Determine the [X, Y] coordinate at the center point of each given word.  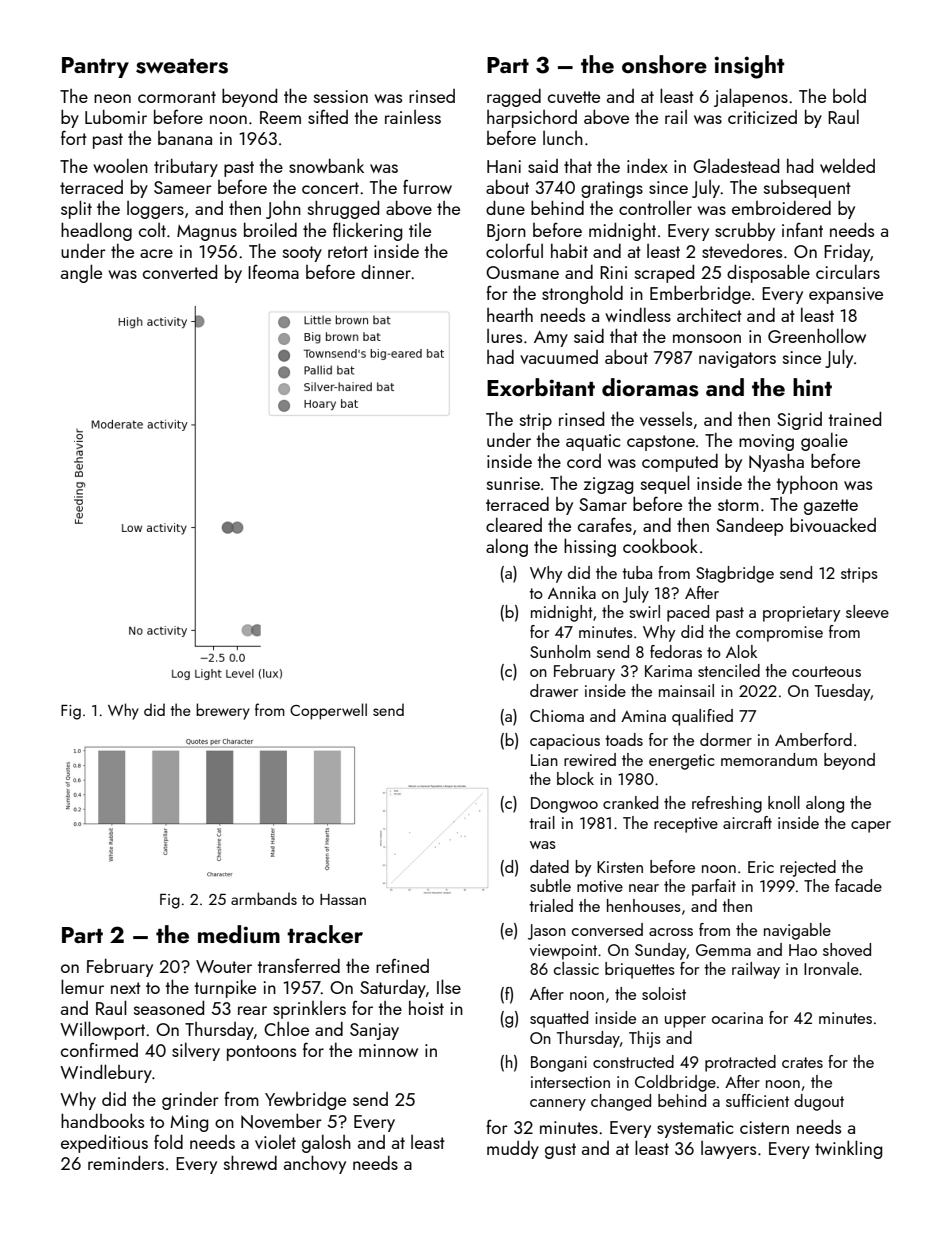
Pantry [95, 67]
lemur [82, 986]
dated [549, 866]
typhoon [807, 484]
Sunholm [560, 651]
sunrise [513, 483]
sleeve [867, 611]
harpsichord [532, 119]
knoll [784, 802]
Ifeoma [273, 272]
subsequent [807, 189]
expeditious [104, 1143]
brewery [223, 711]
